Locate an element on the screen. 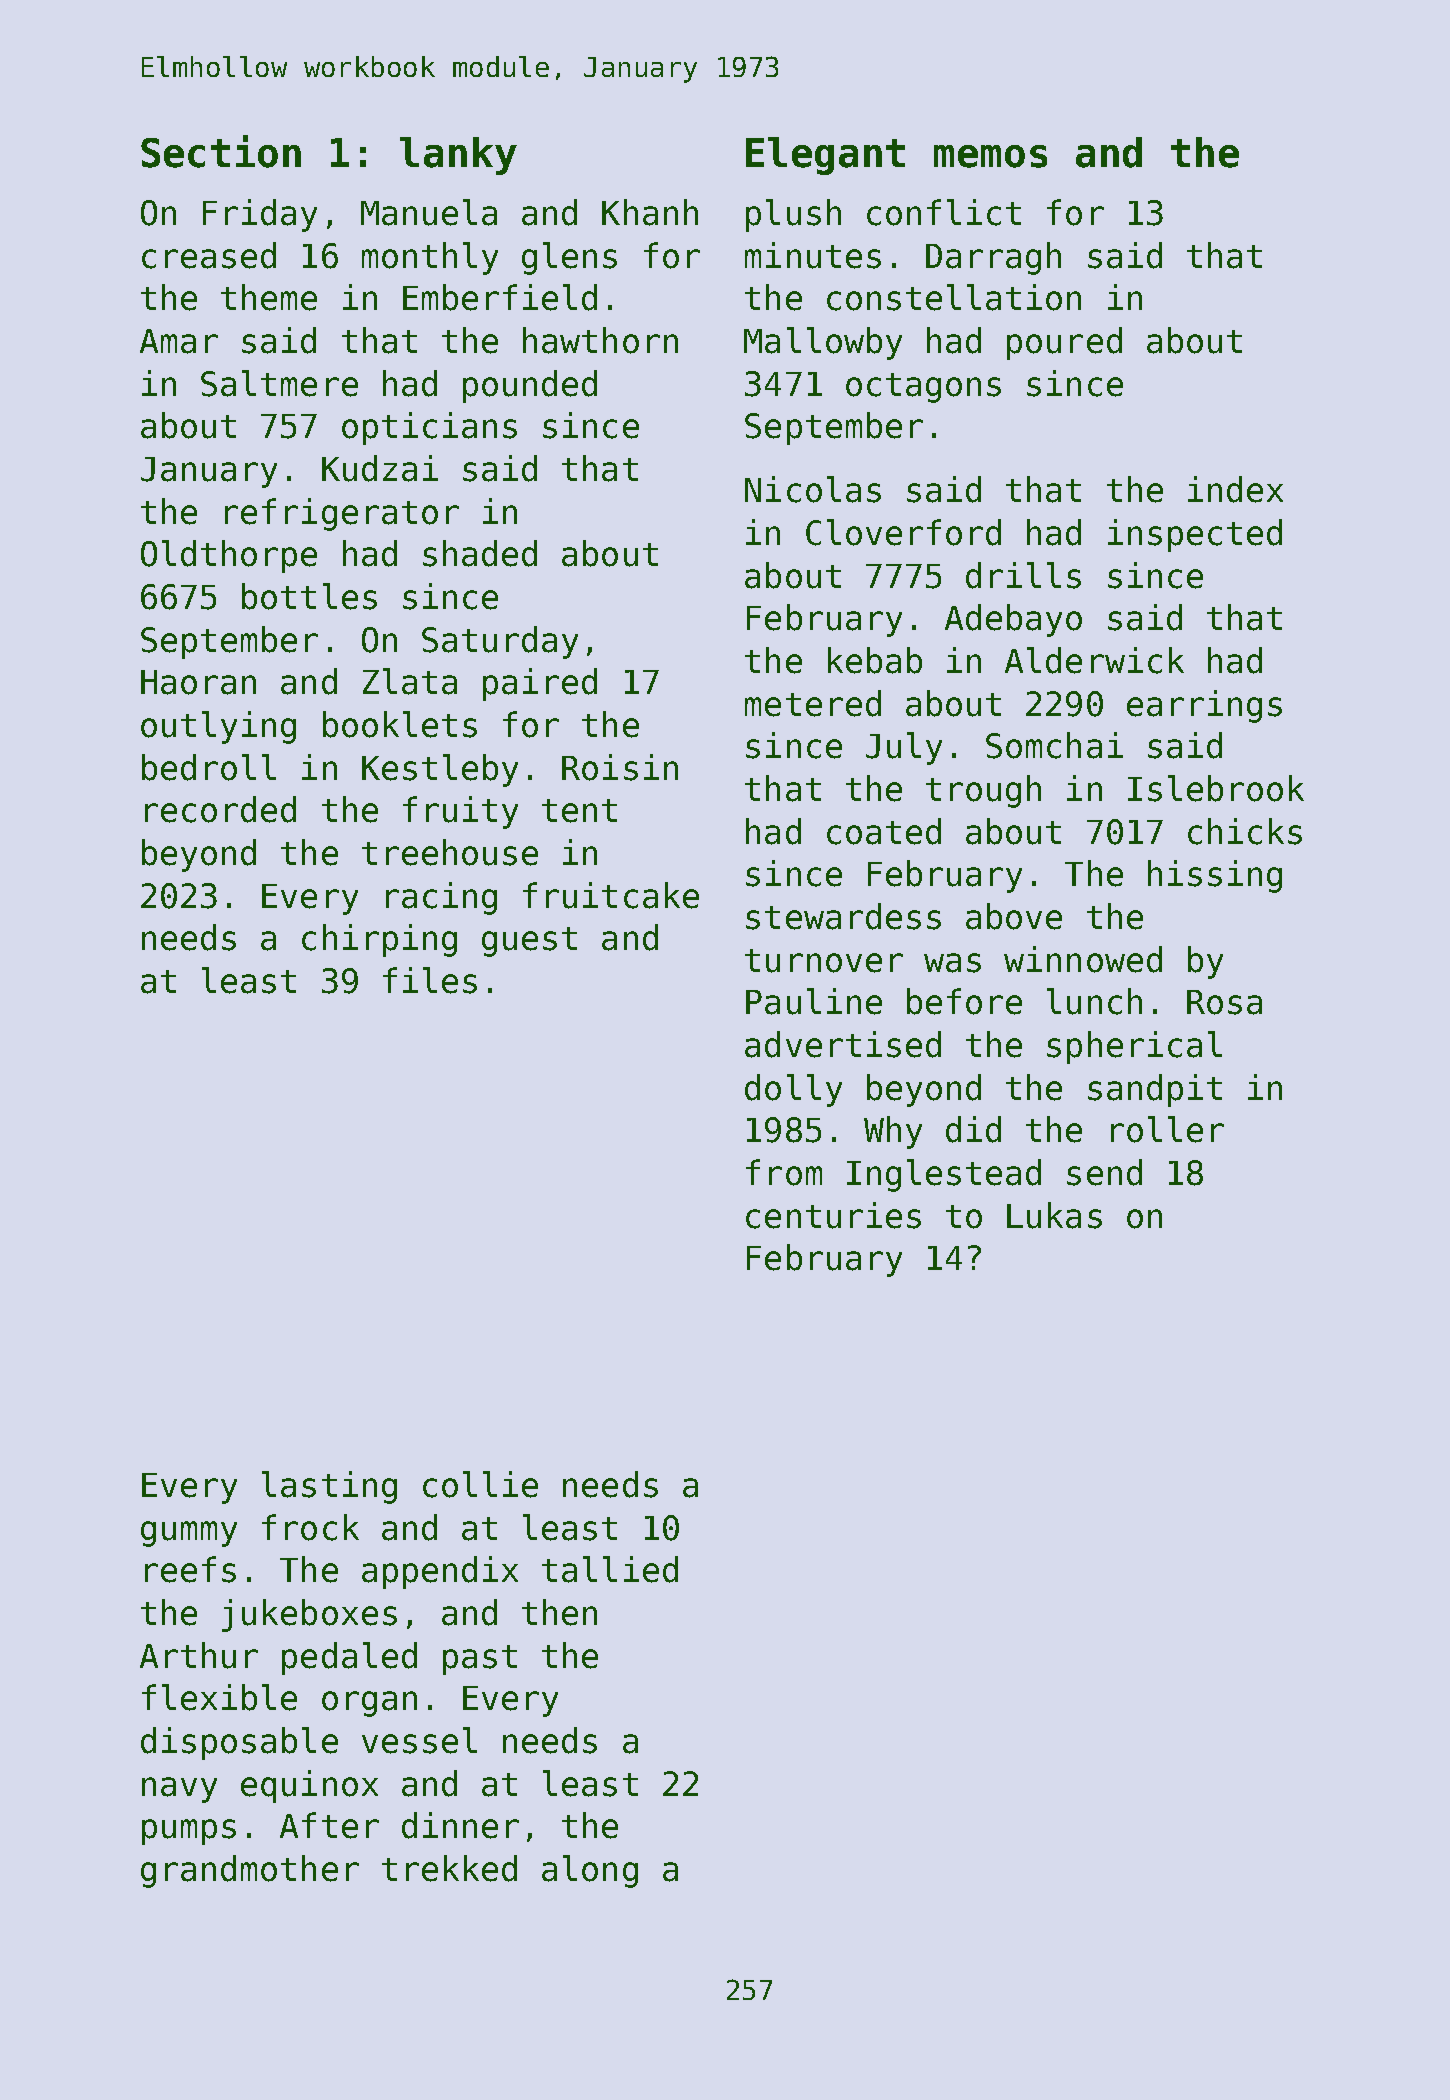  recorded is located at coordinates (220, 809).
